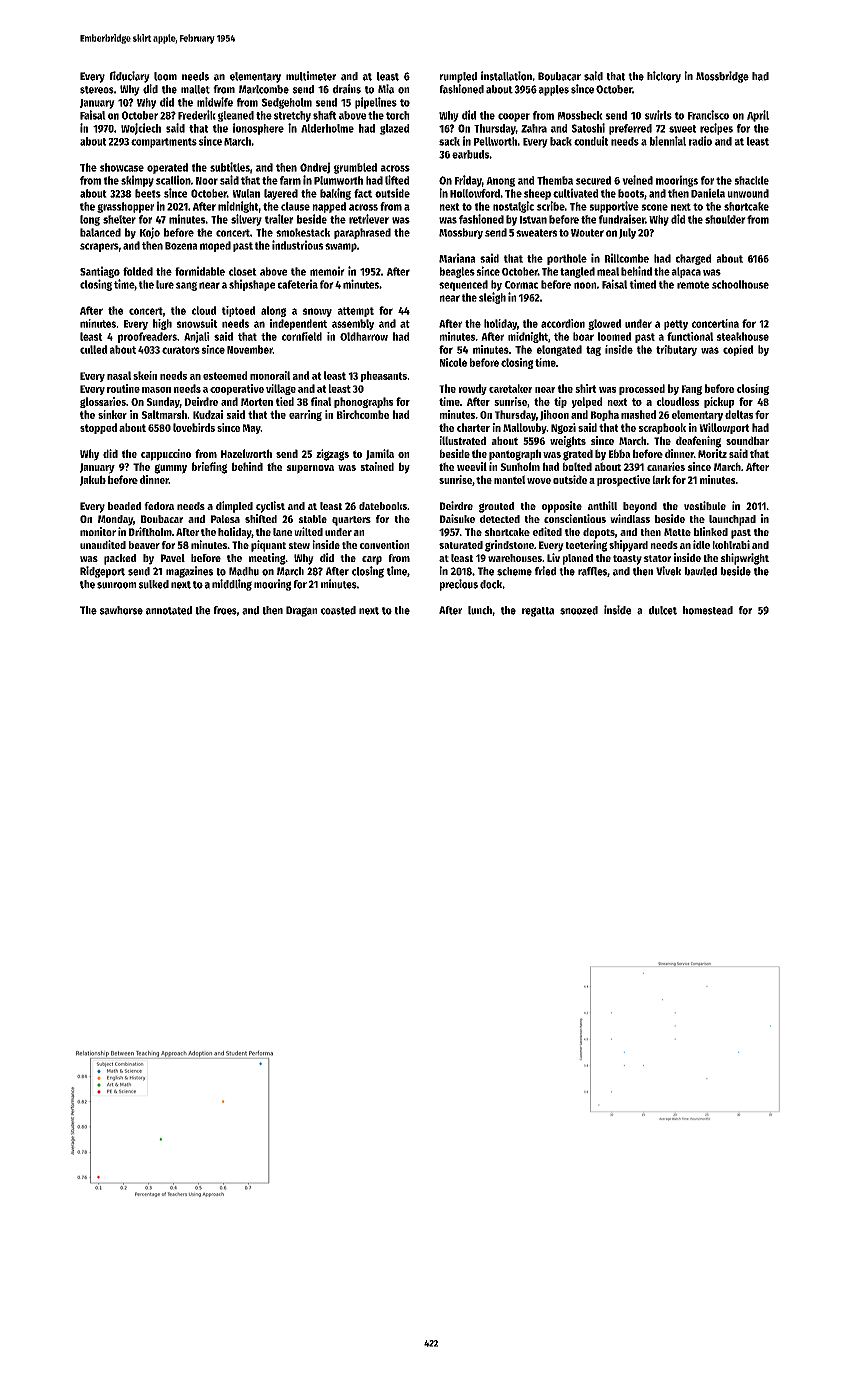  I want to click on biennial, so click(668, 141).
